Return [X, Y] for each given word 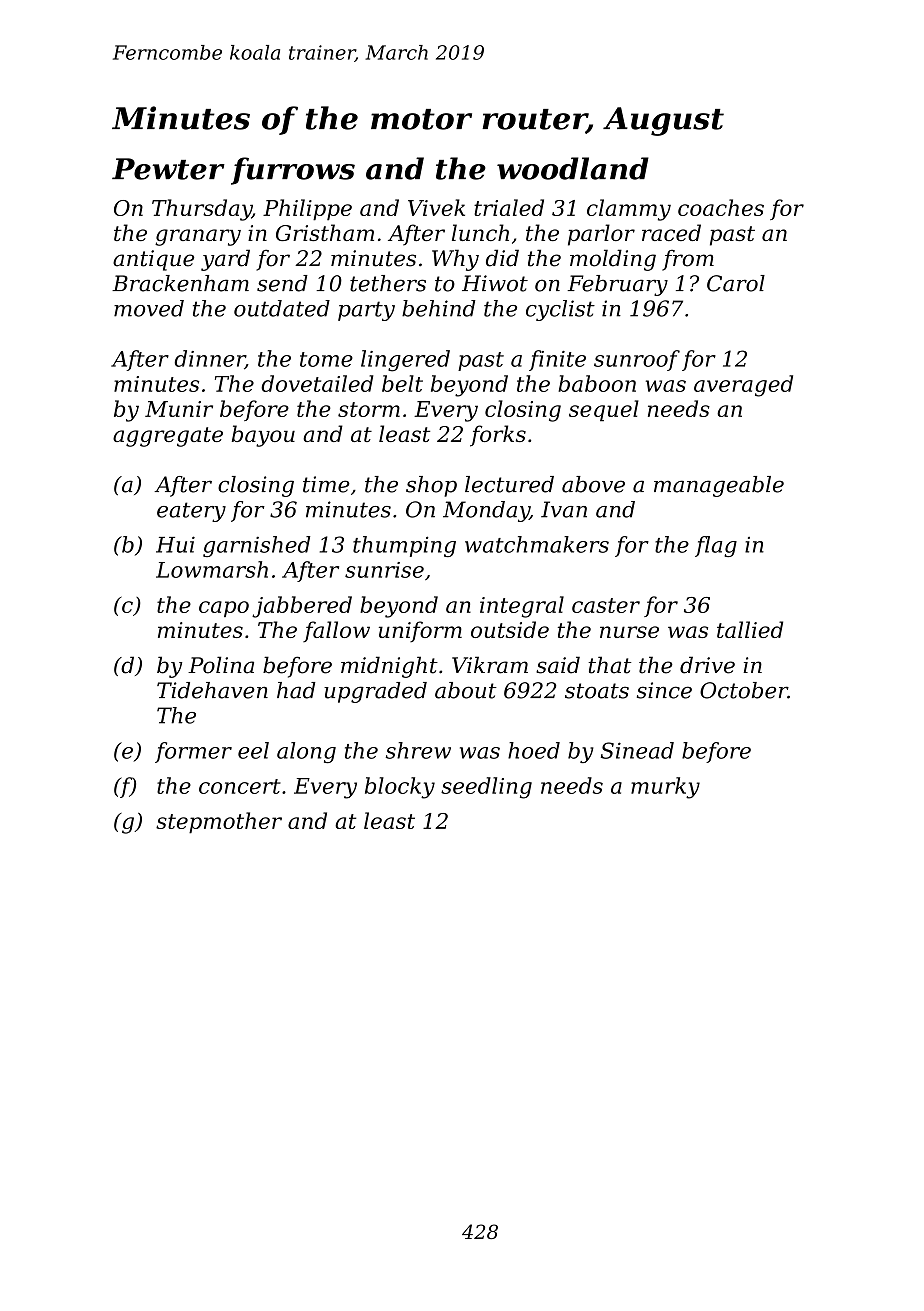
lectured [509, 484]
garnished [256, 546]
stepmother [219, 823]
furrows [293, 171]
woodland [573, 168]
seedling [486, 788]
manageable [719, 486]
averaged [743, 386]
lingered [405, 361]
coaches [721, 207]
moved [149, 308]
